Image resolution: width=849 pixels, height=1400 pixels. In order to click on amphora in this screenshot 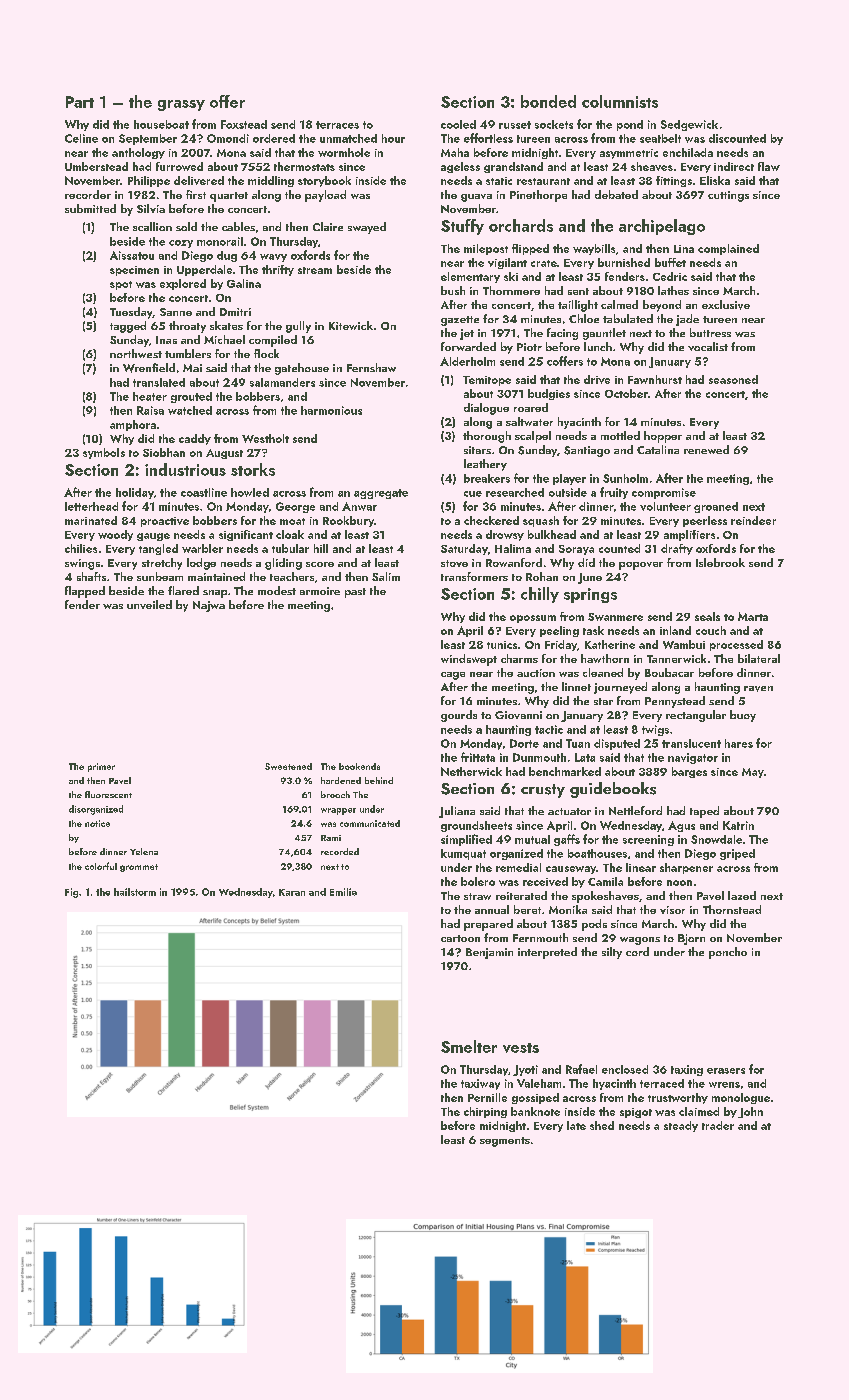, I will do `click(133, 425)`.
